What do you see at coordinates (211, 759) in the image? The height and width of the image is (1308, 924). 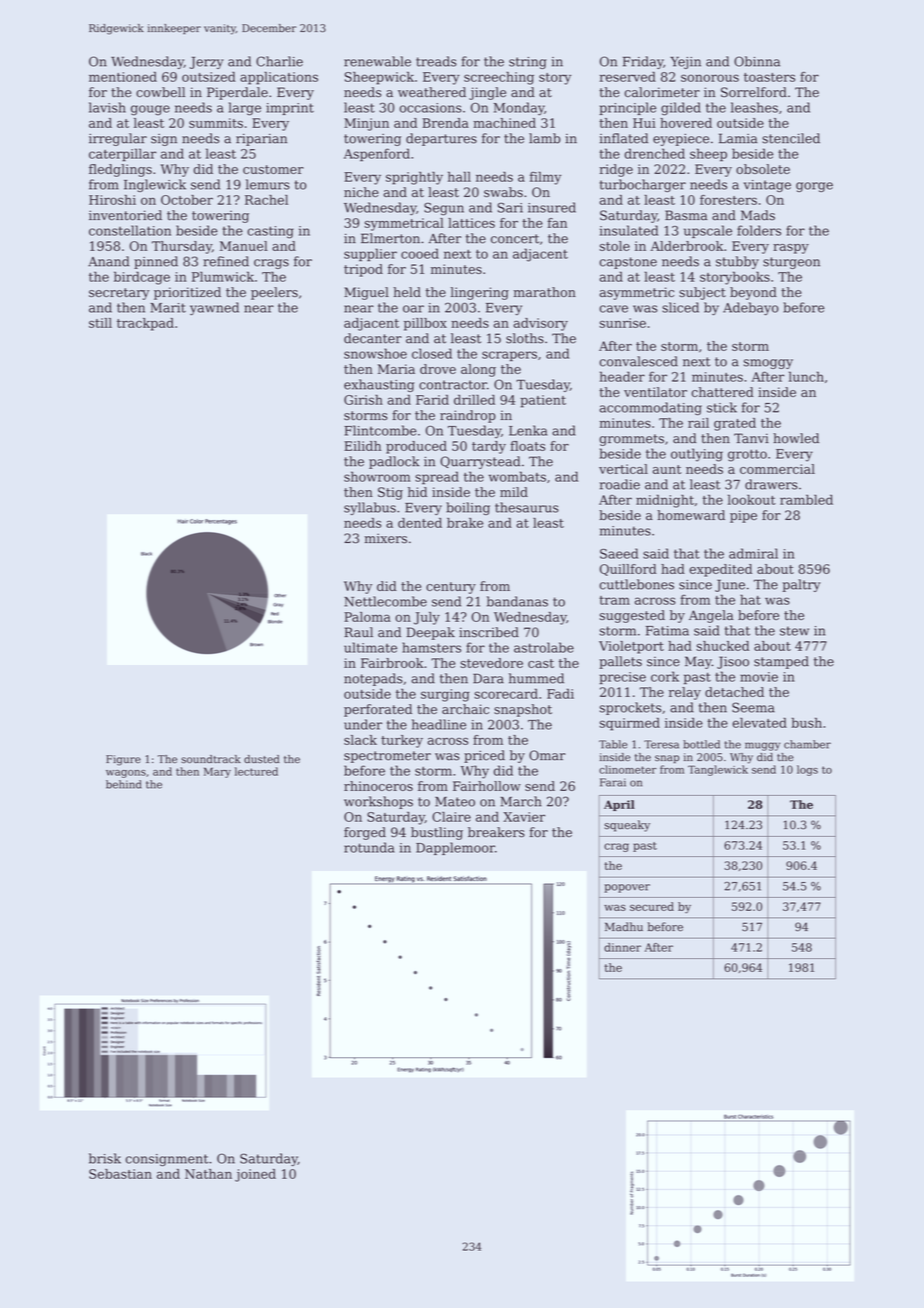 I see `soundtrack` at bounding box center [211, 759].
